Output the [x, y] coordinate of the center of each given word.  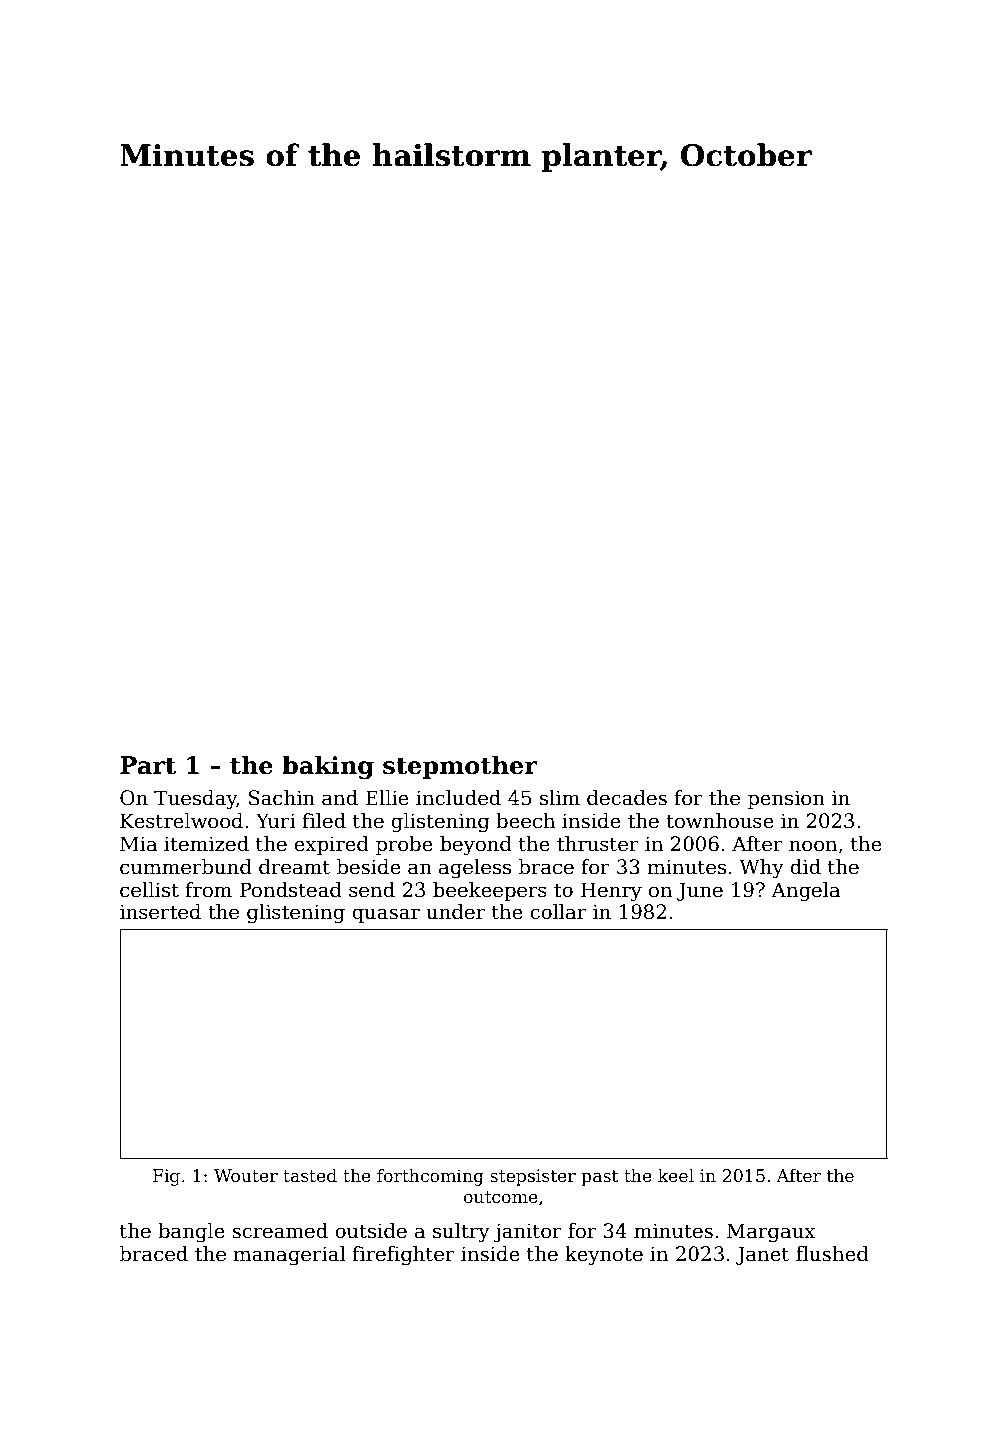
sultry [461, 1233]
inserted [160, 912]
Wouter [246, 1176]
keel [676, 1175]
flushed [832, 1254]
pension [786, 799]
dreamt [294, 867]
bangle [191, 1233]
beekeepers [490, 891]
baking [328, 767]
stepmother [460, 767]
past [599, 1178]
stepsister [533, 1177]
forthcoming [430, 1177]
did [805, 867]
